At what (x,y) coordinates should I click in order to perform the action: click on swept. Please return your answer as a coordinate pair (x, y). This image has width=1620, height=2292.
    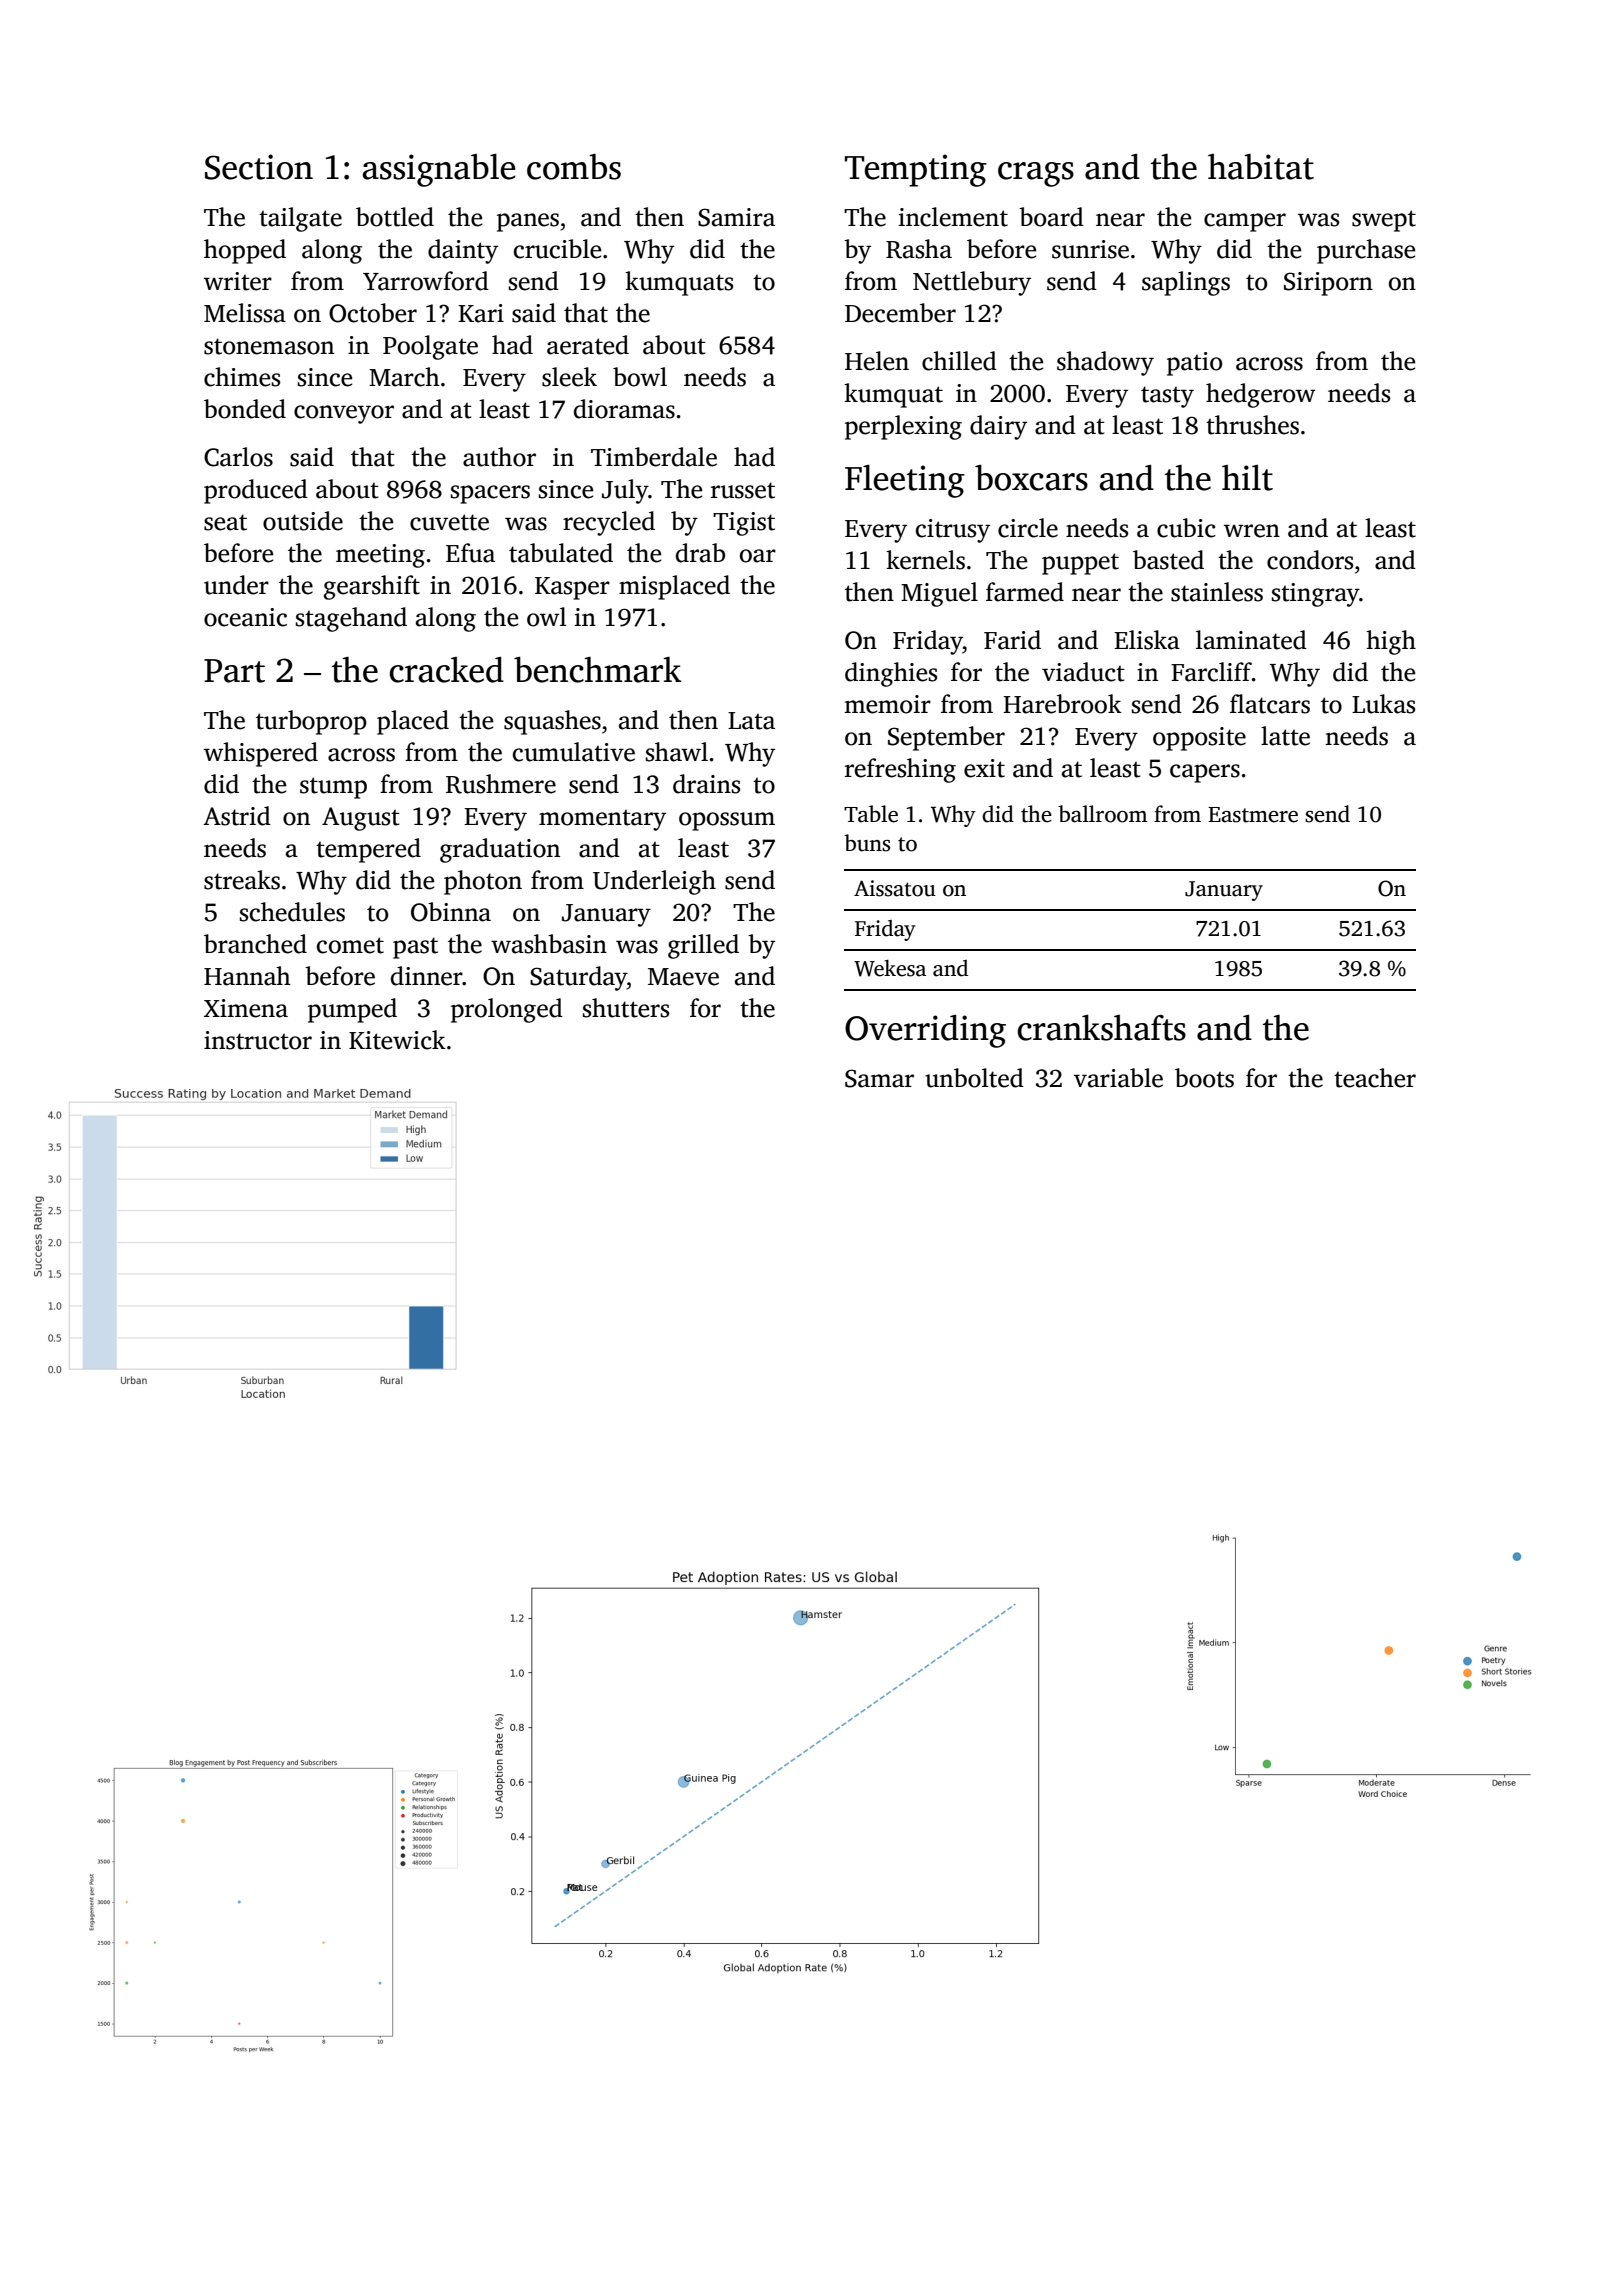
    Looking at the image, I should click on (1384, 221).
